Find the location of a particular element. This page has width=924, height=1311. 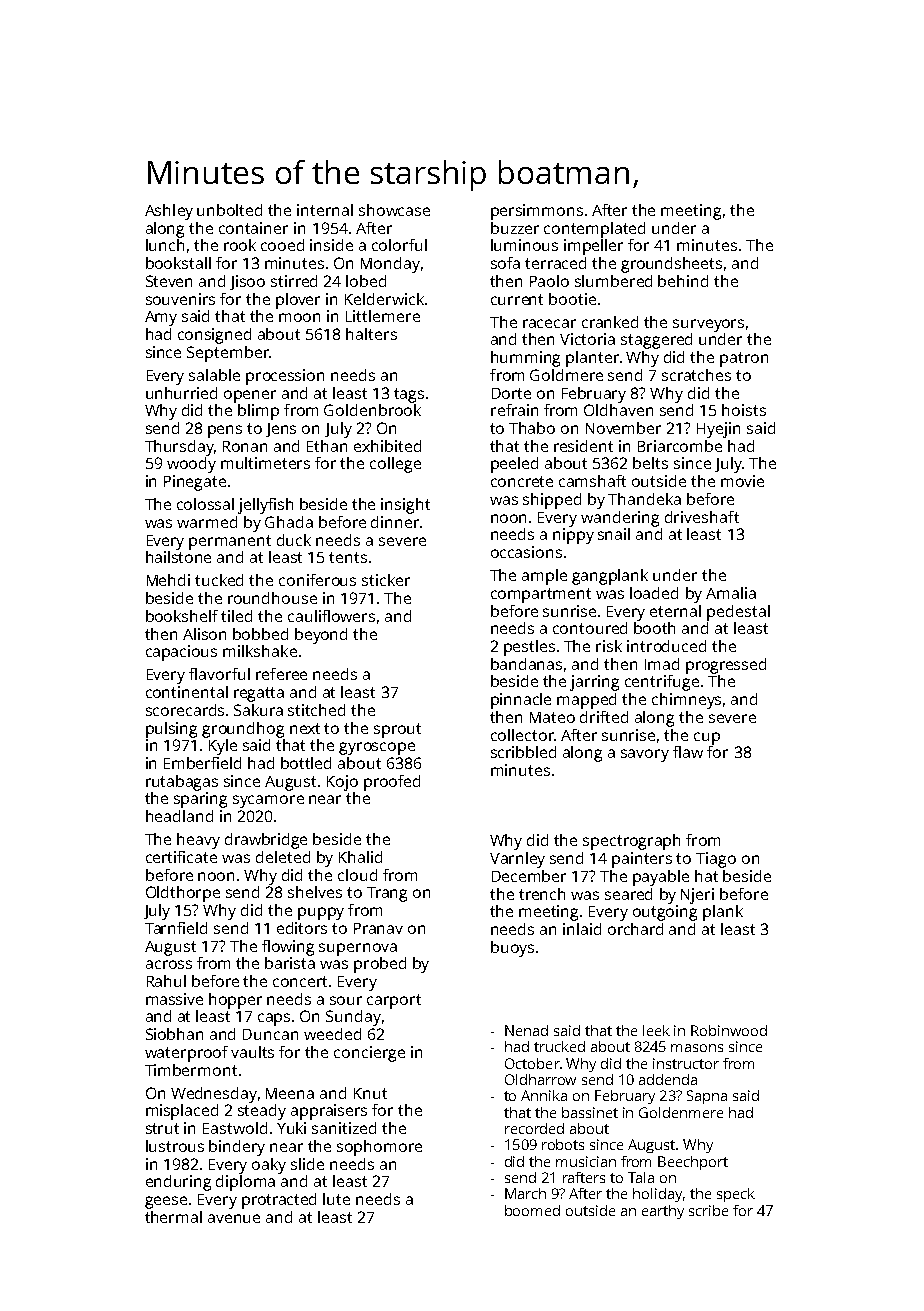

sofa is located at coordinates (505, 263).
